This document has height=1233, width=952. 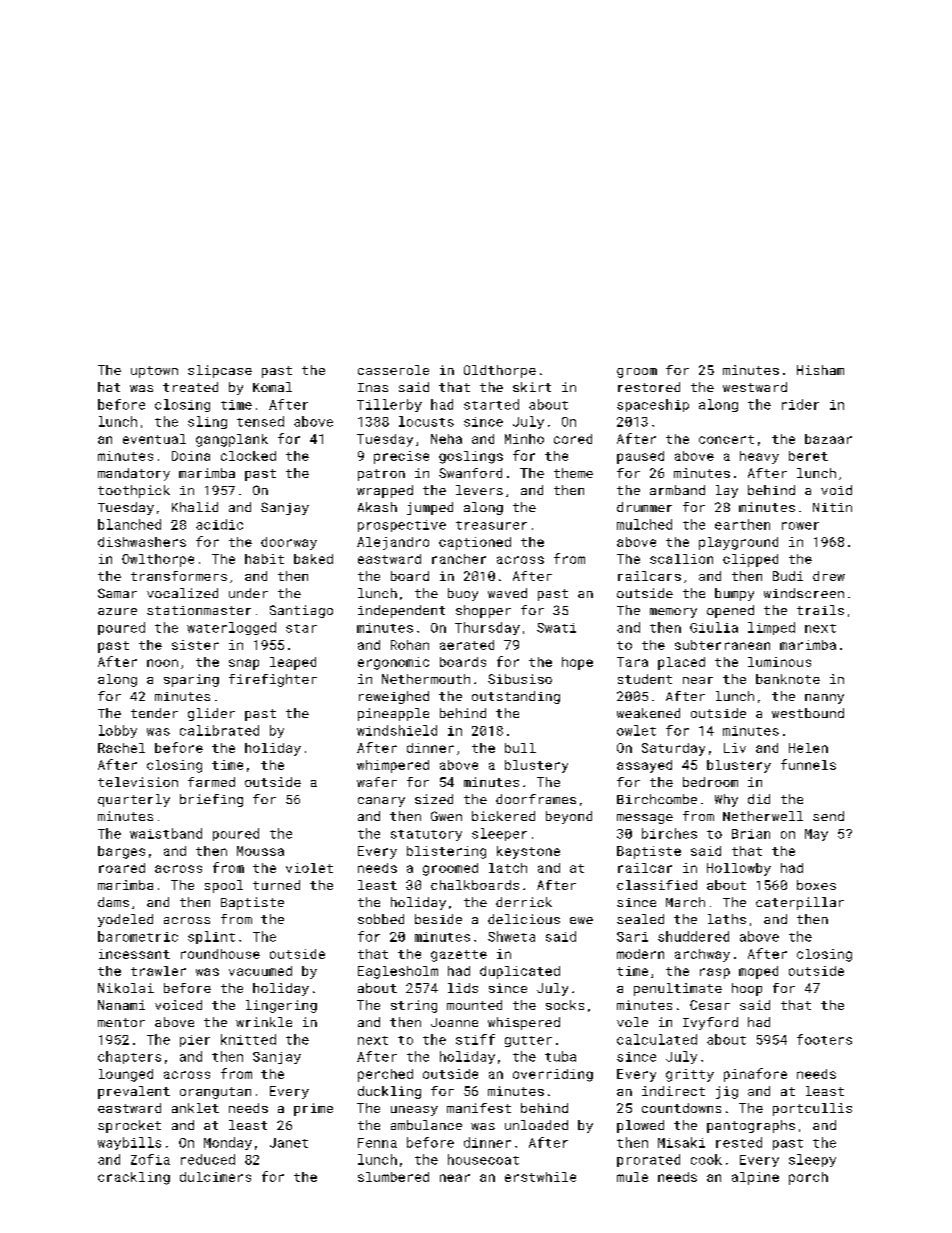 What do you see at coordinates (820, 370) in the document?
I see `Hisham` at bounding box center [820, 370].
